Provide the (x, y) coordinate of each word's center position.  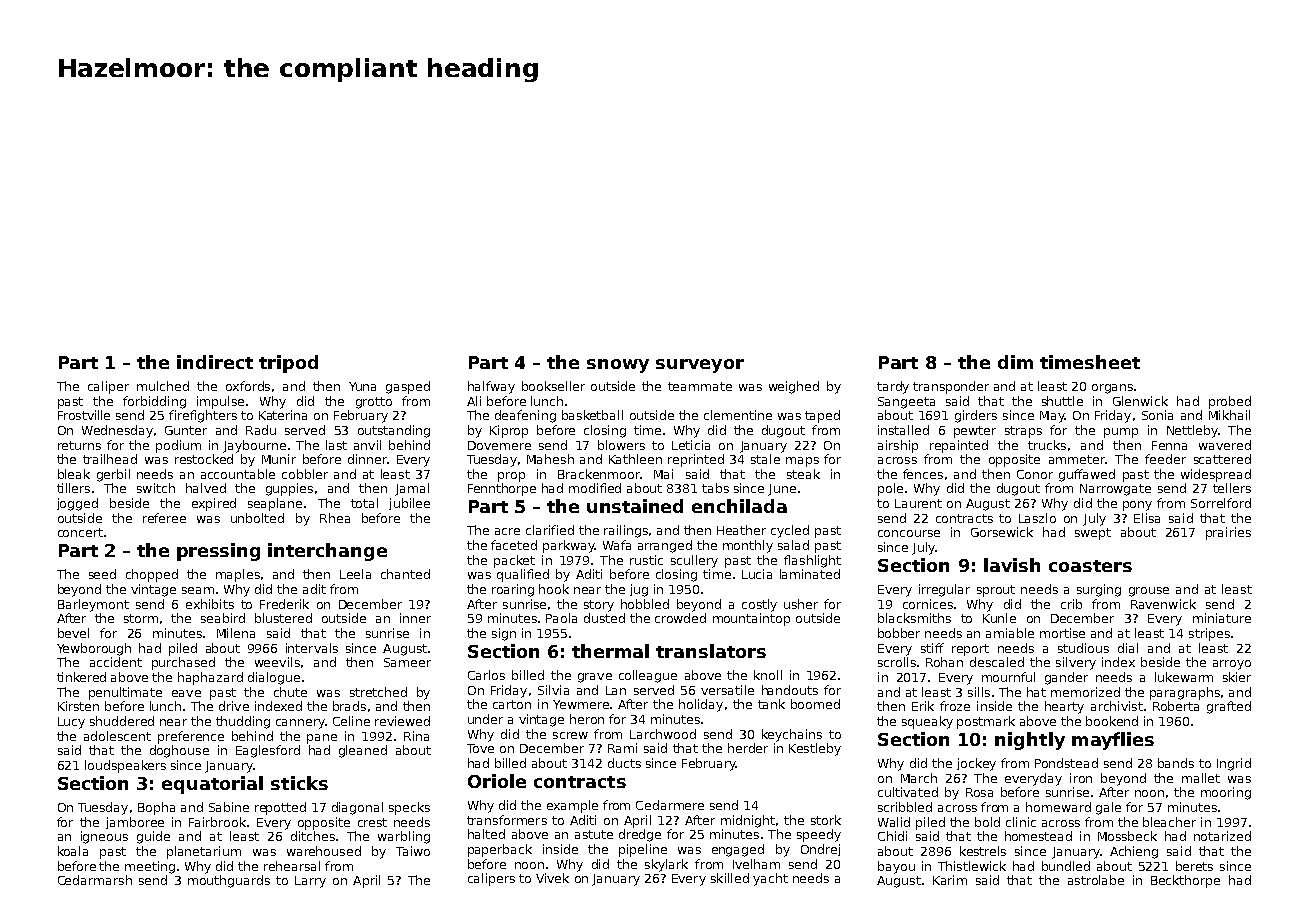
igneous (104, 837)
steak (803, 474)
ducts (624, 763)
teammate (700, 386)
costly (759, 605)
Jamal (412, 489)
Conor (1035, 474)
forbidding (154, 402)
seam (198, 590)
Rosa (979, 792)
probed (1230, 402)
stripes (1209, 634)
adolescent (117, 736)
